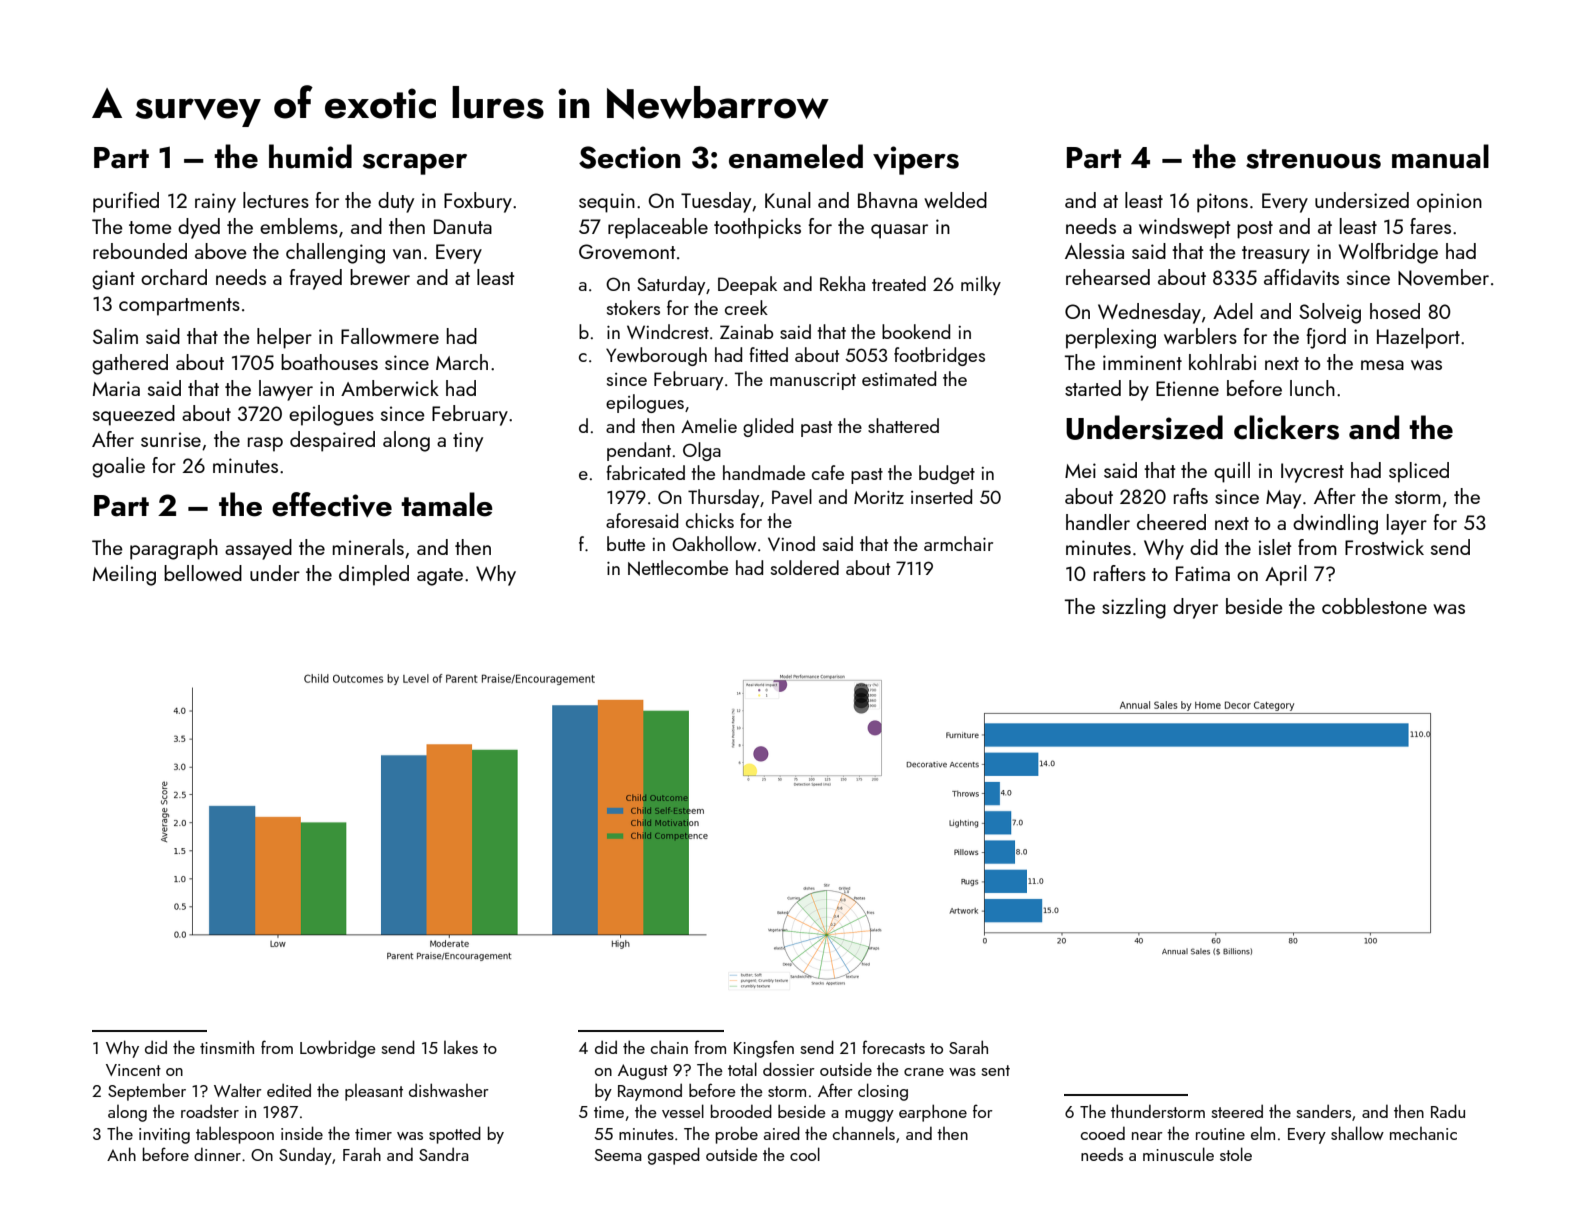  I want to click on scraper, so click(415, 164).
